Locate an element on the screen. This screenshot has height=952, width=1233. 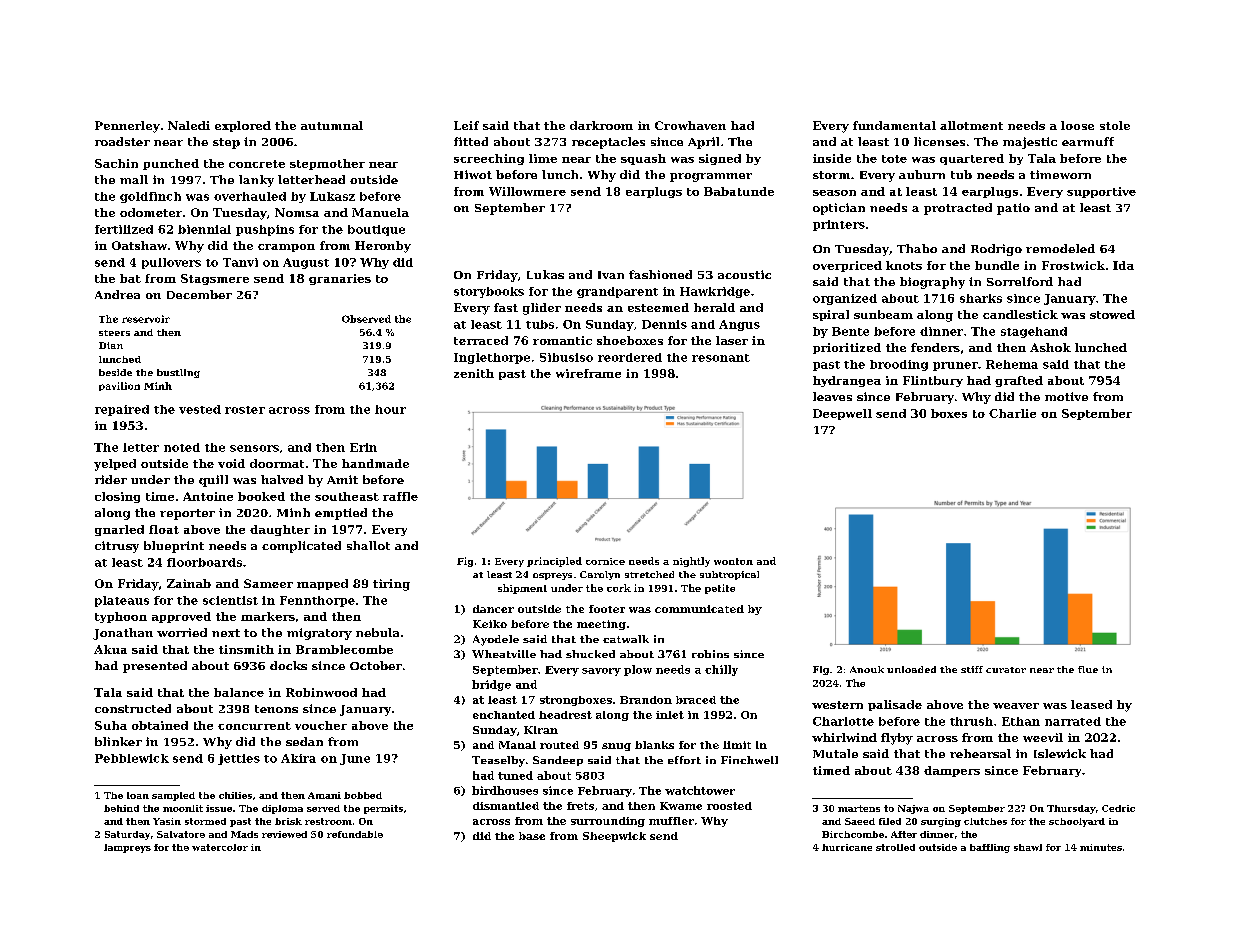
principled is located at coordinates (554, 562).
